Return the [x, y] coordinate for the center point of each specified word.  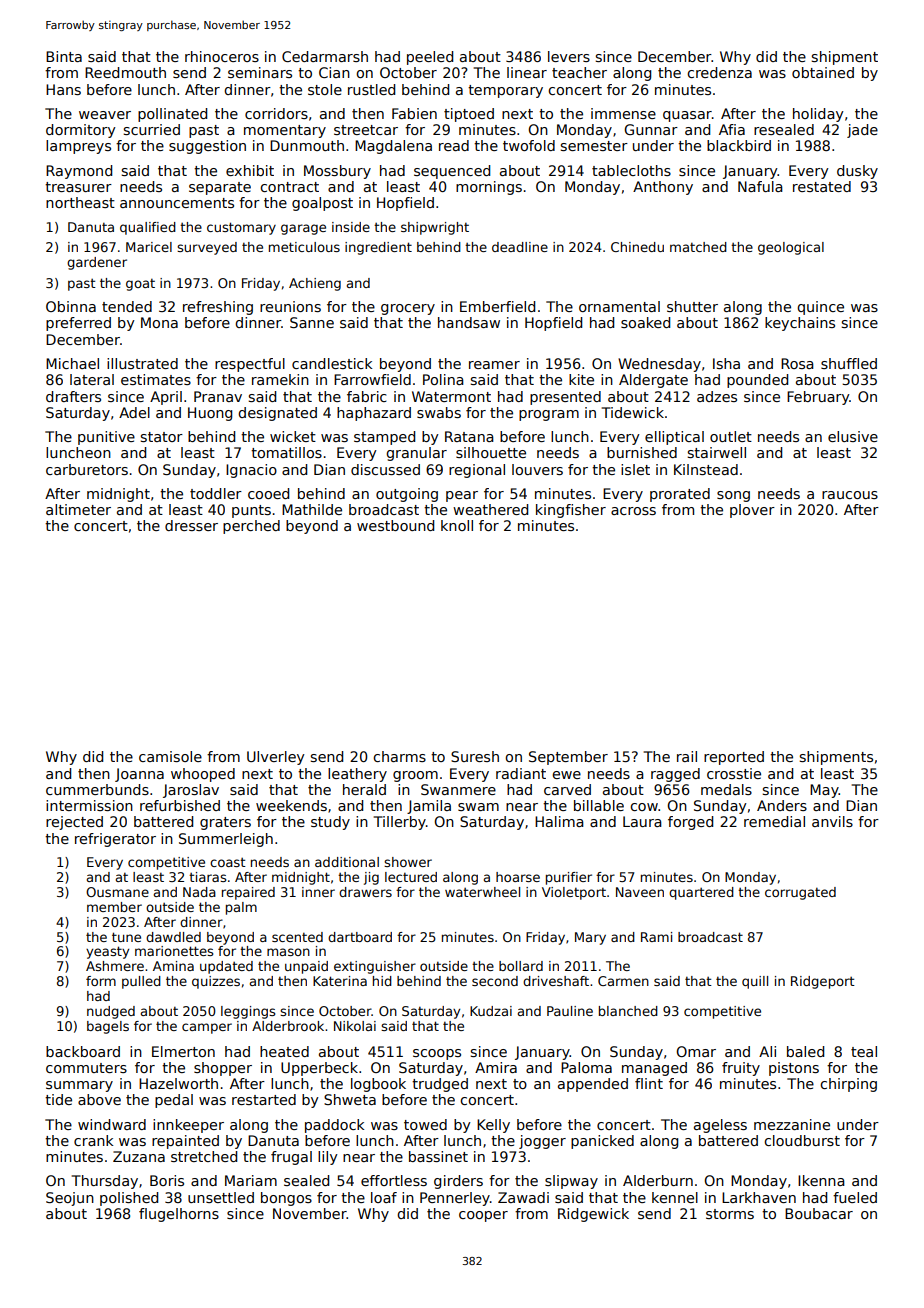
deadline [520, 247]
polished [129, 1199]
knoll [457, 525]
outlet [731, 436]
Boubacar [819, 1213]
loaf [384, 1197]
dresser [191, 525]
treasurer [78, 187]
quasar [687, 116]
